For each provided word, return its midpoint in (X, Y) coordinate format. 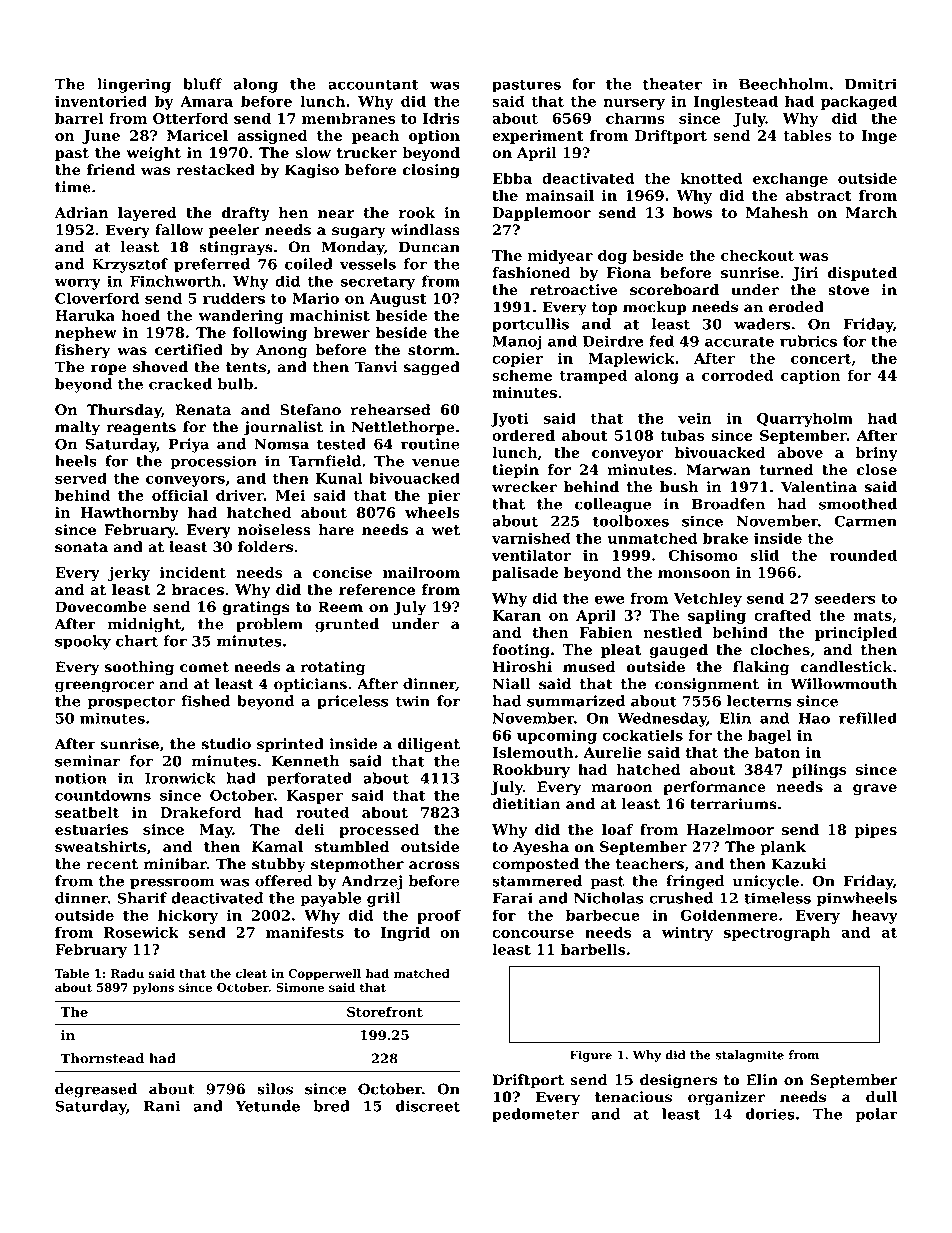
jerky (129, 574)
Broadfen (728, 504)
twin (412, 701)
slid (765, 555)
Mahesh (777, 212)
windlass (425, 230)
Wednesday (662, 719)
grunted (347, 625)
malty (77, 428)
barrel (79, 118)
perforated (309, 779)
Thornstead (102, 1058)
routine (430, 444)
